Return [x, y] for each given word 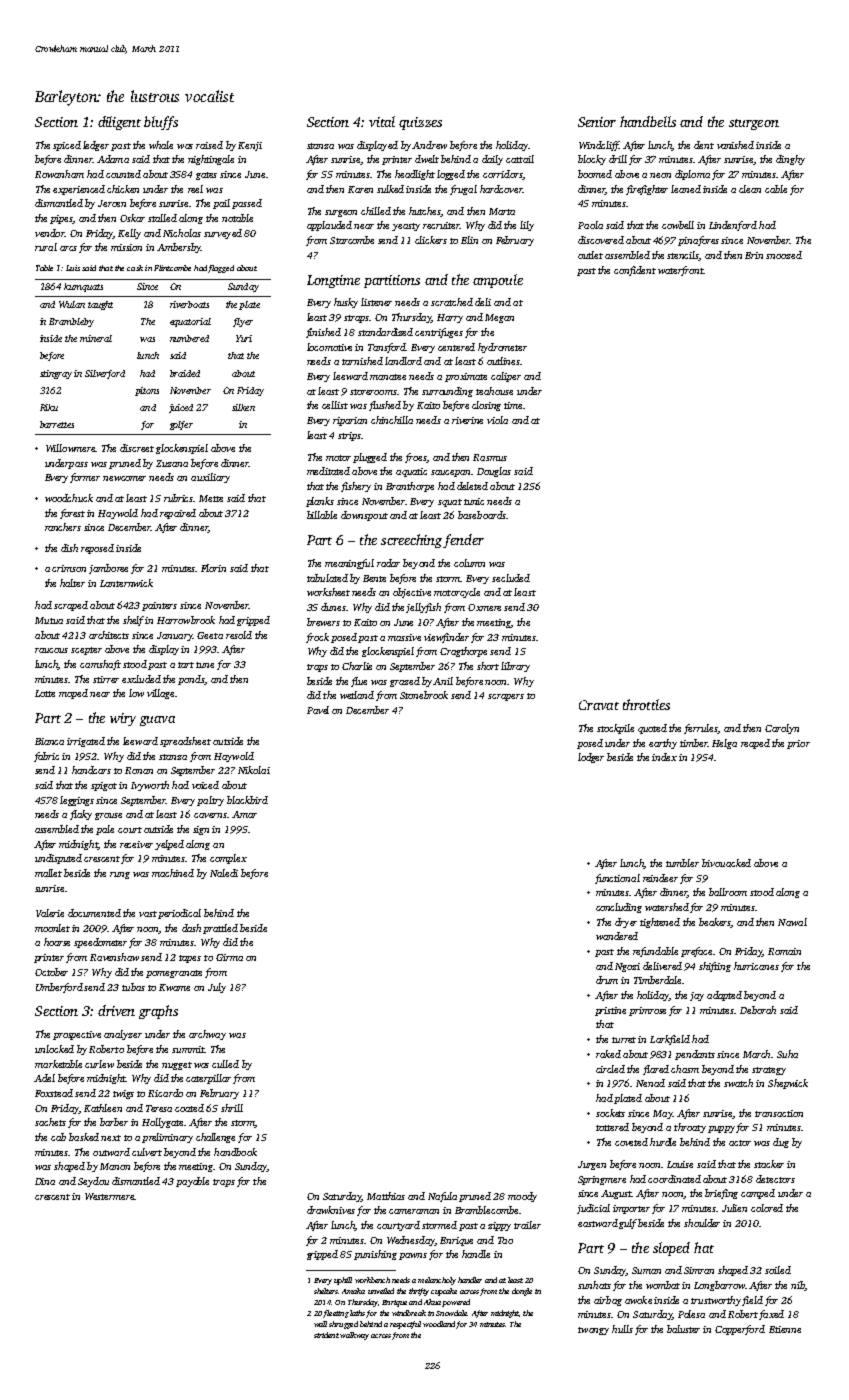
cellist [335, 405]
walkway [354, 1336]
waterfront [680, 271]
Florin [213, 568]
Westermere [109, 1196]
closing [486, 406]
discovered [601, 240]
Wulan [72, 304]
